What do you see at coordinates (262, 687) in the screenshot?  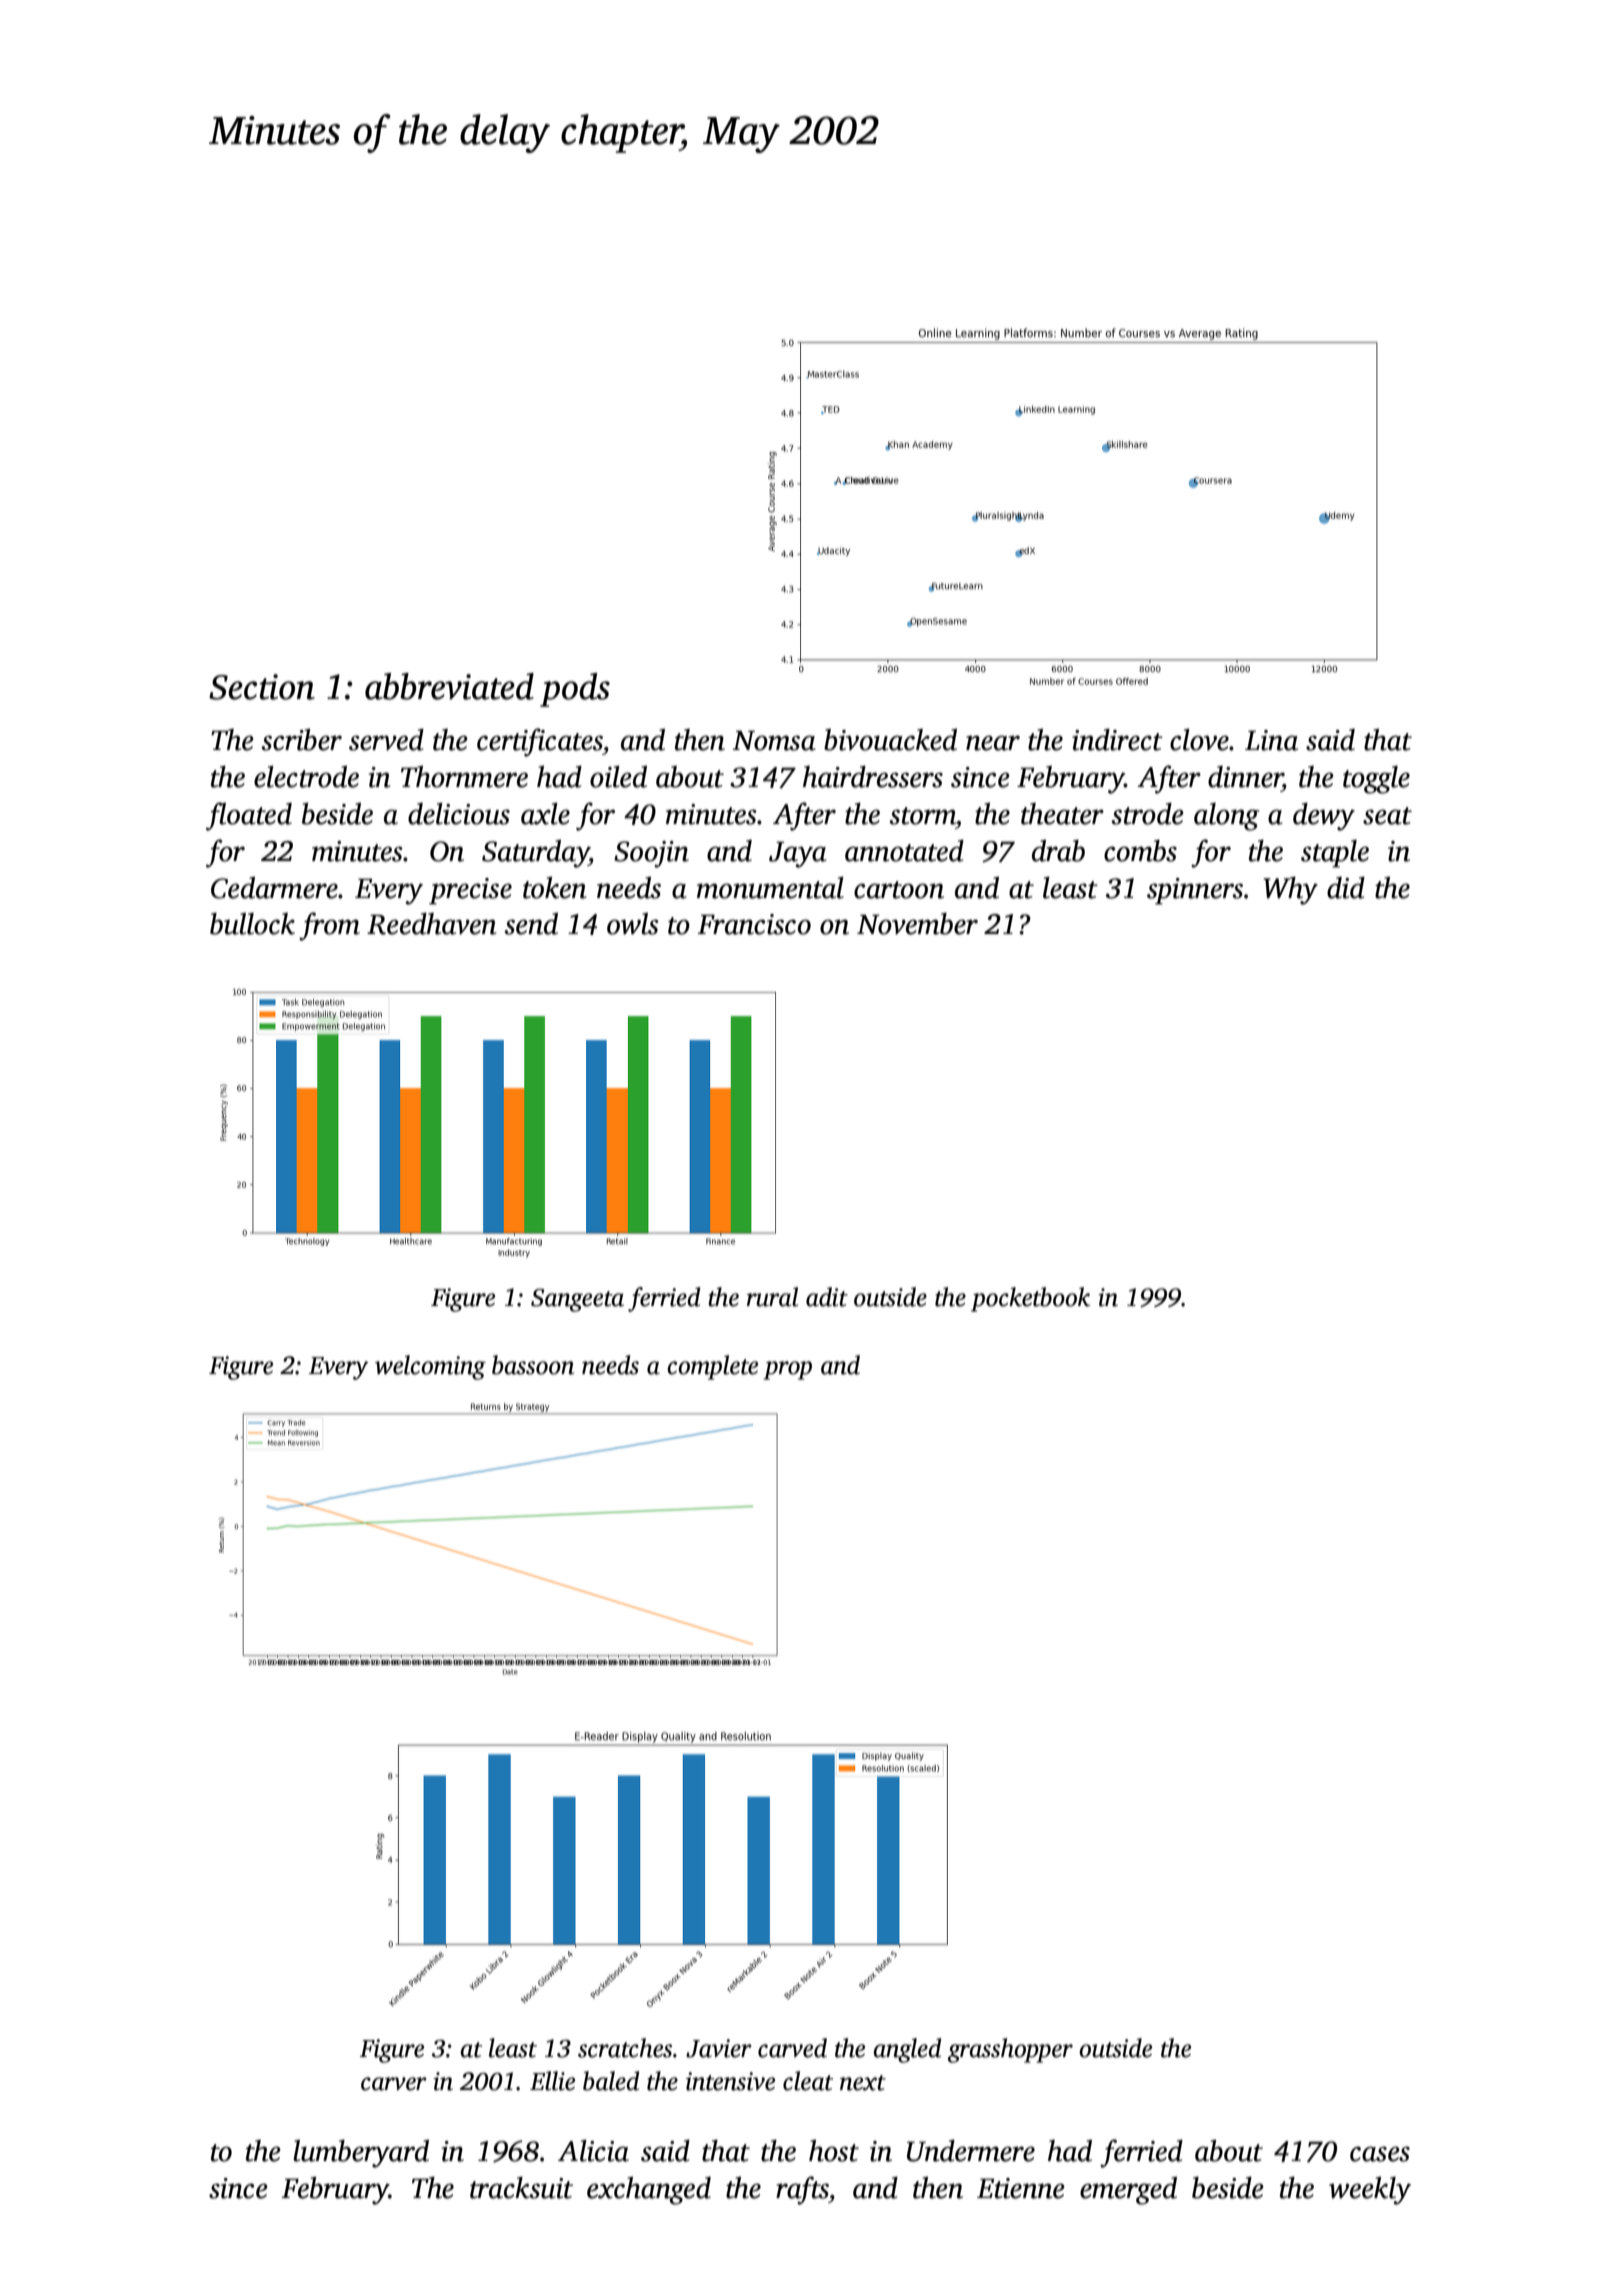 I see `Section` at bounding box center [262, 687].
